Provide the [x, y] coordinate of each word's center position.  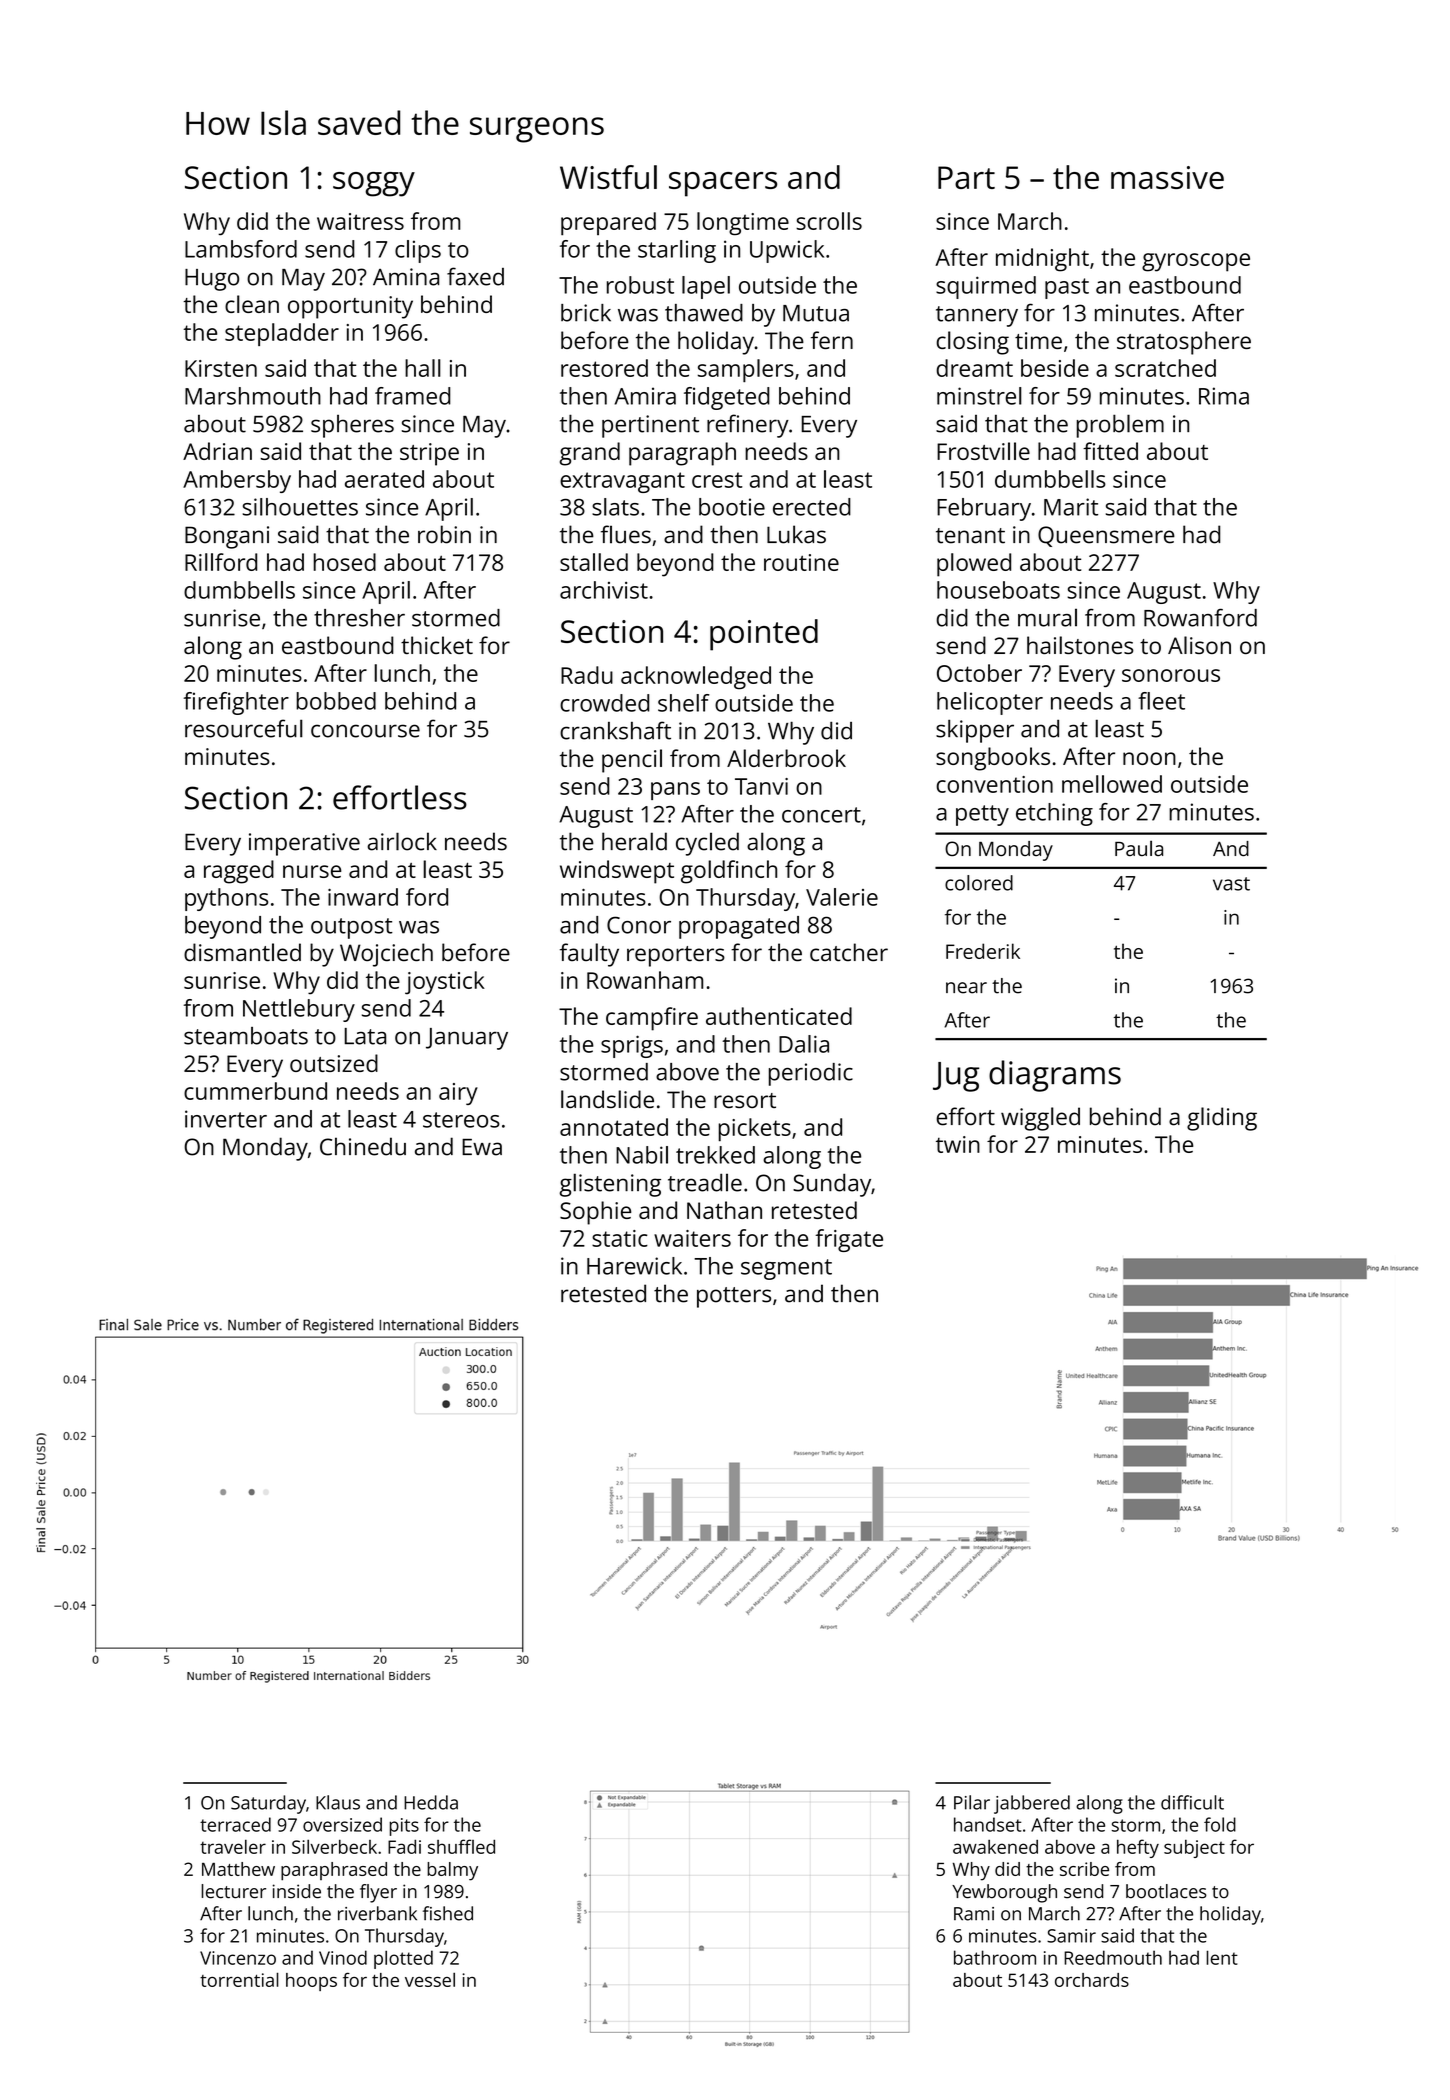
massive [1167, 177]
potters [734, 1297]
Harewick [634, 1266]
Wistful [608, 177]
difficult [1192, 1802]
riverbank [377, 1913]
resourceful [244, 728]
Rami [974, 1914]
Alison [1199, 645]
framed [412, 396]
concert [821, 815]
